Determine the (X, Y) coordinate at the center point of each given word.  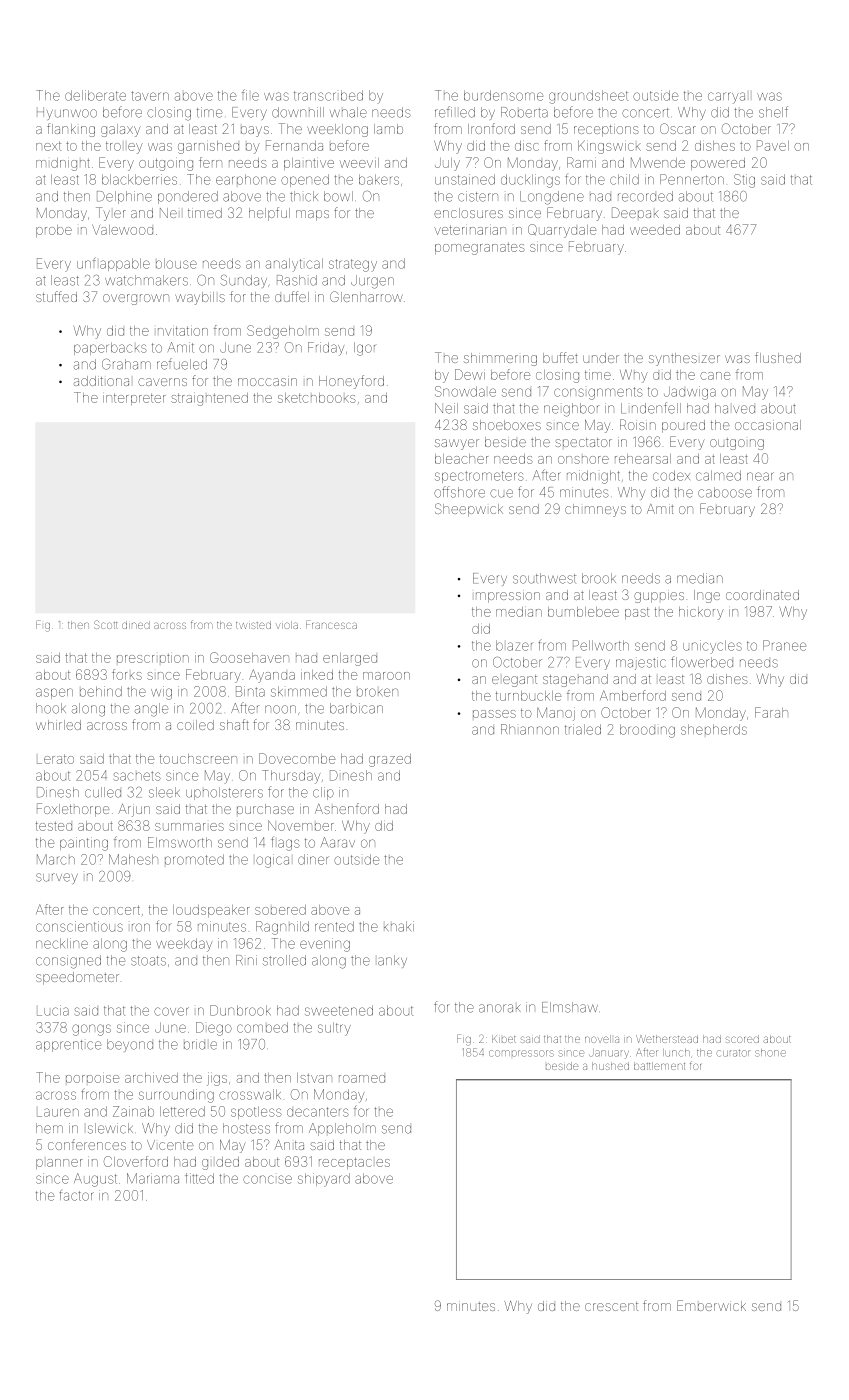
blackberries (139, 179)
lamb (388, 129)
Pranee (784, 645)
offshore (459, 492)
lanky (392, 961)
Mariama (153, 1178)
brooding (647, 731)
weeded (655, 230)
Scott (106, 624)
